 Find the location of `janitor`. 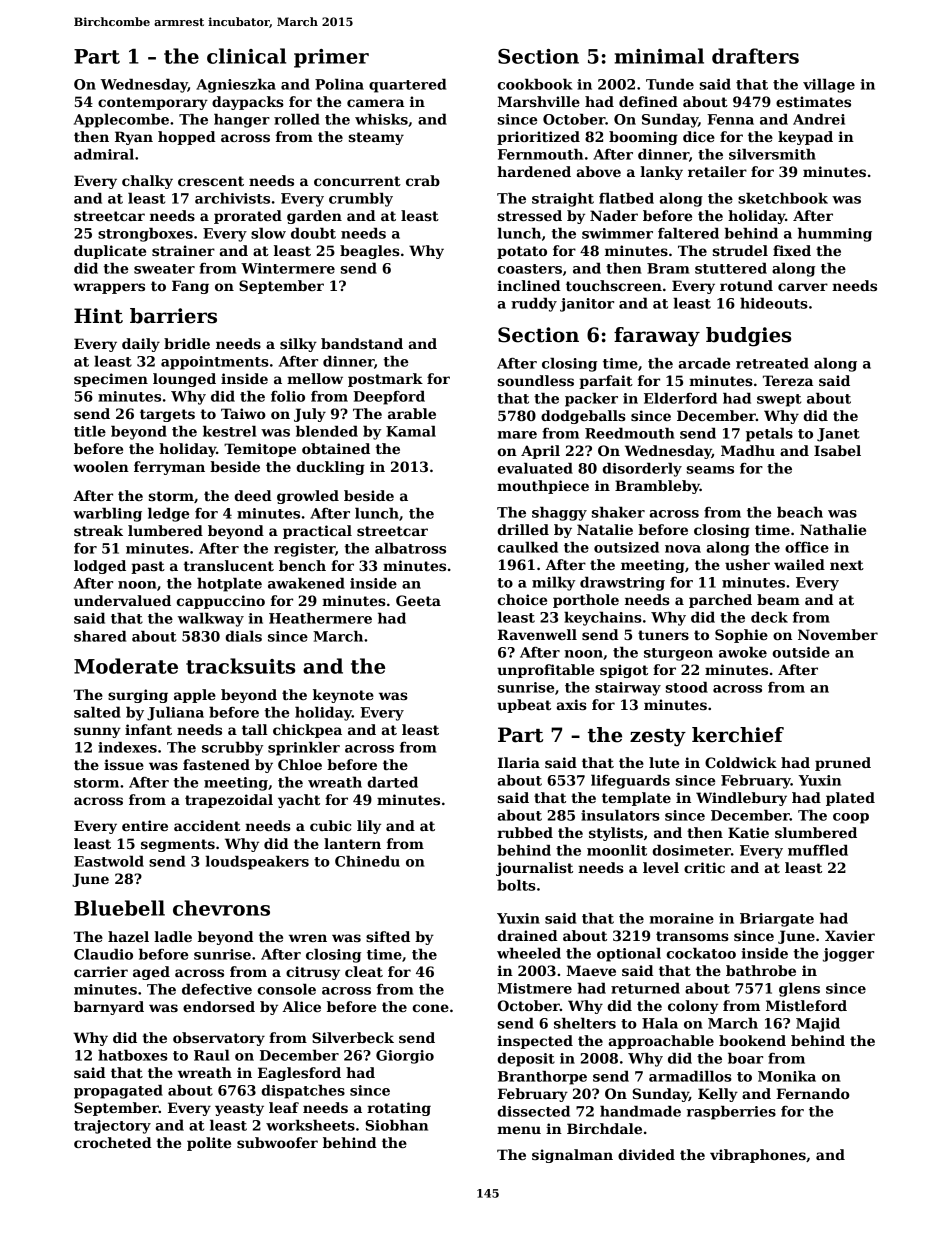

janitor is located at coordinates (587, 305).
